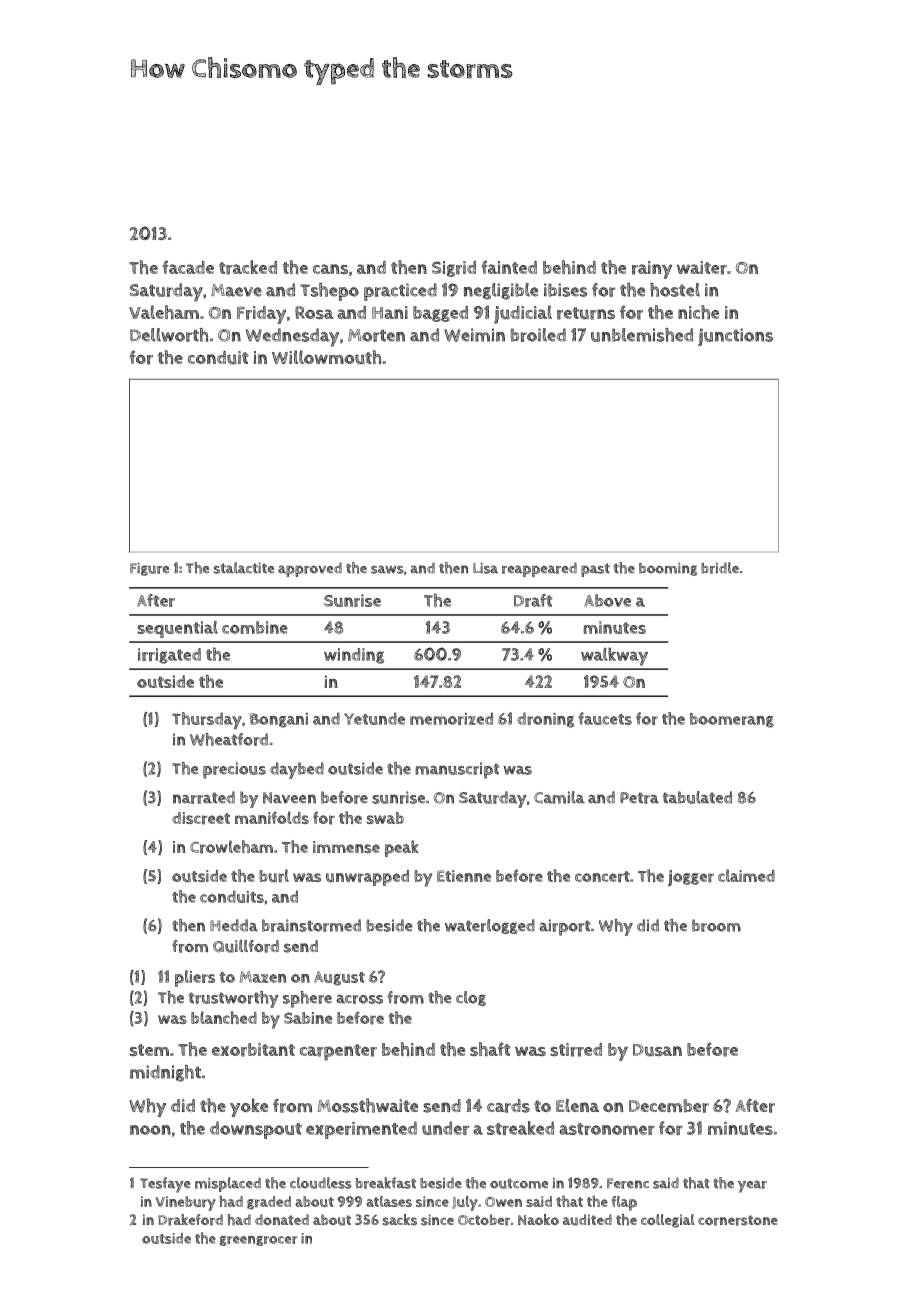 This page has width=908, height=1316. What do you see at coordinates (387, 569) in the page?
I see `saws` at bounding box center [387, 569].
